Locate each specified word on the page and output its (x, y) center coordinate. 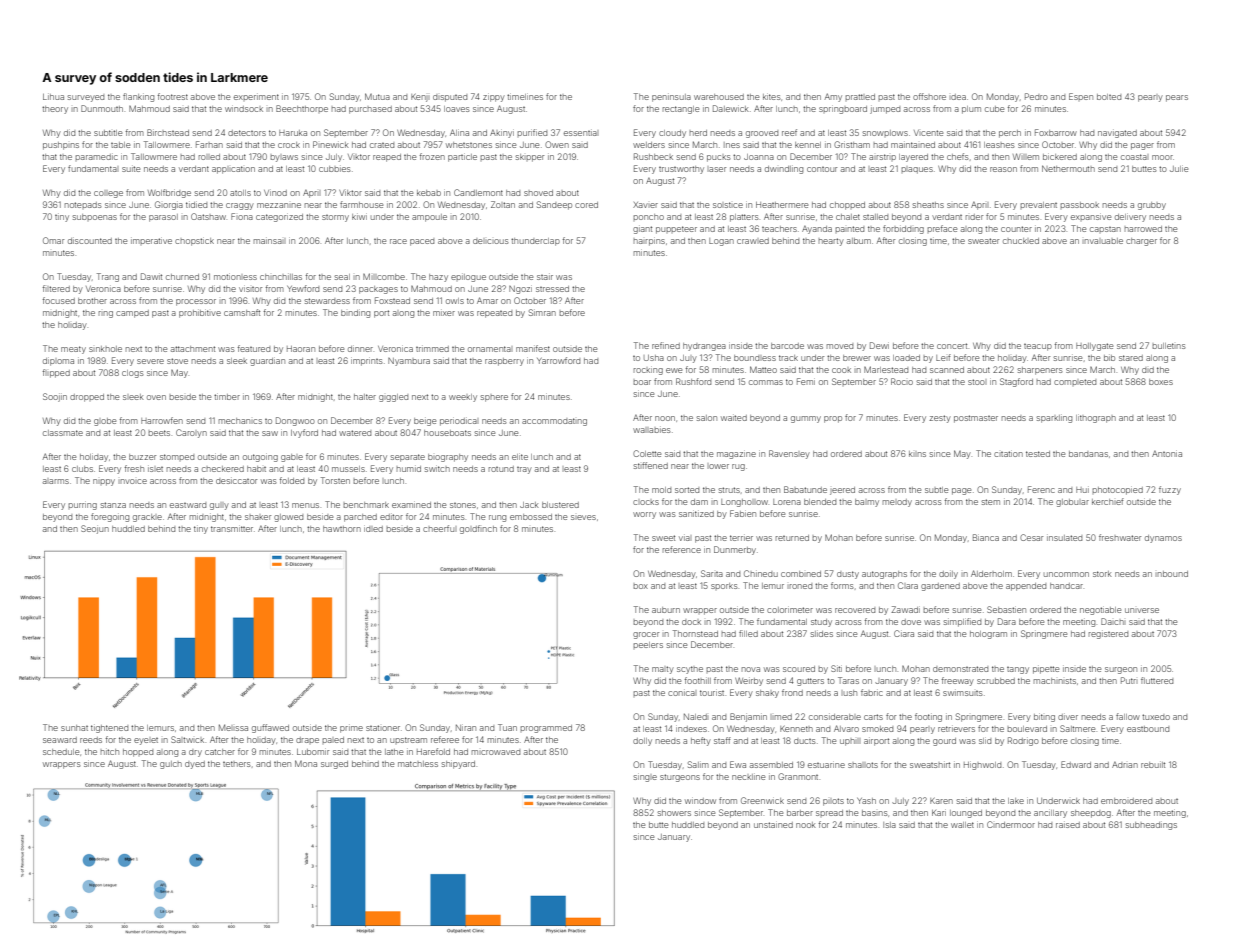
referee (445, 739)
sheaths (928, 205)
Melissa (233, 727)
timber (227, 397)
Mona (306, 763)
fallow (1128, 716)
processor (196, 302)
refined (666, 345)
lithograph (1096, 419)
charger (1141, 242)
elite (520, 457)
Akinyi (502, 134)
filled (748, 633)
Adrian (1125, 765)
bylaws (284, 158)
